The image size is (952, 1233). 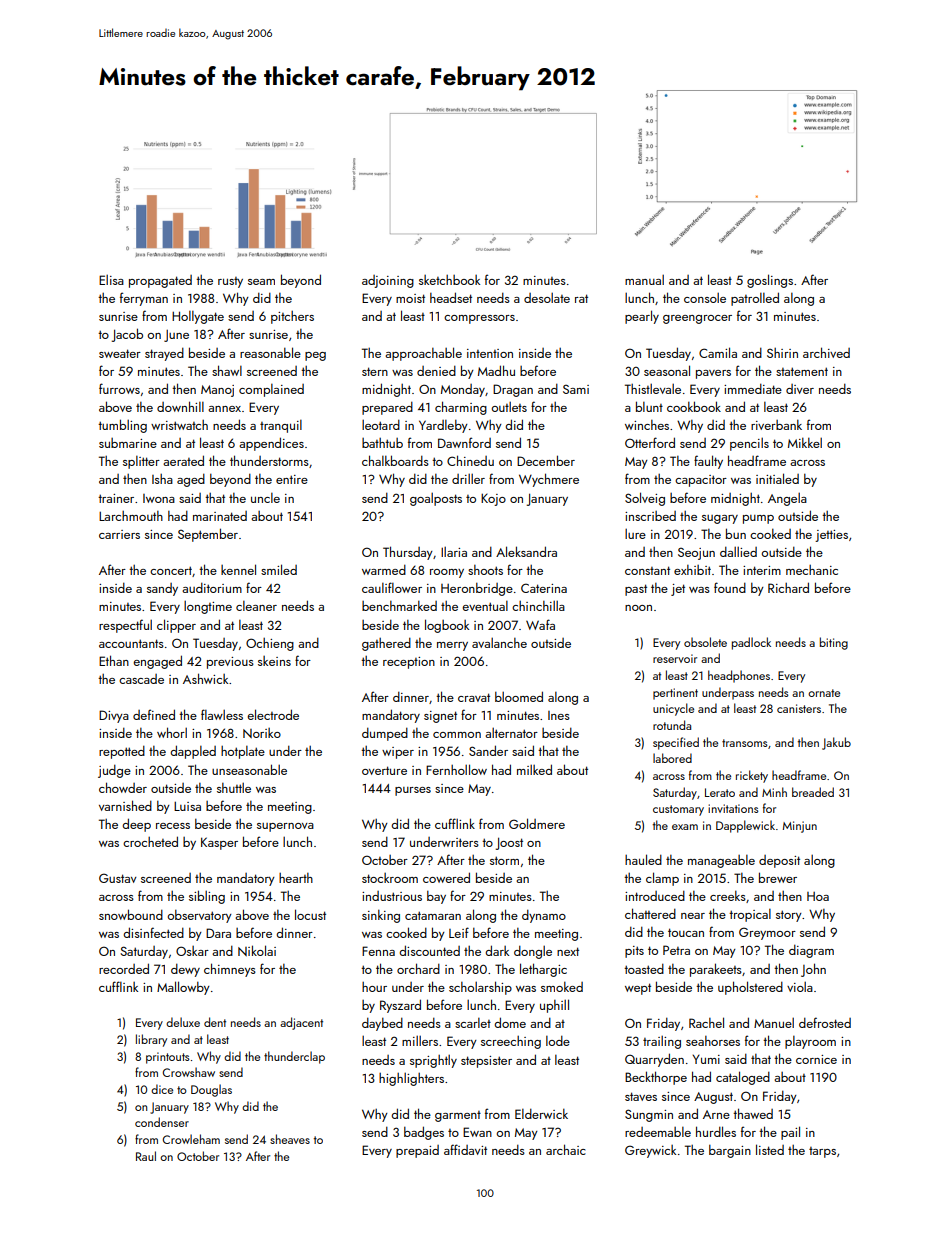 What do you see at coordinates (676, 950) in the screenshot?
I see `Petra` at bounding box center [676, 950].
